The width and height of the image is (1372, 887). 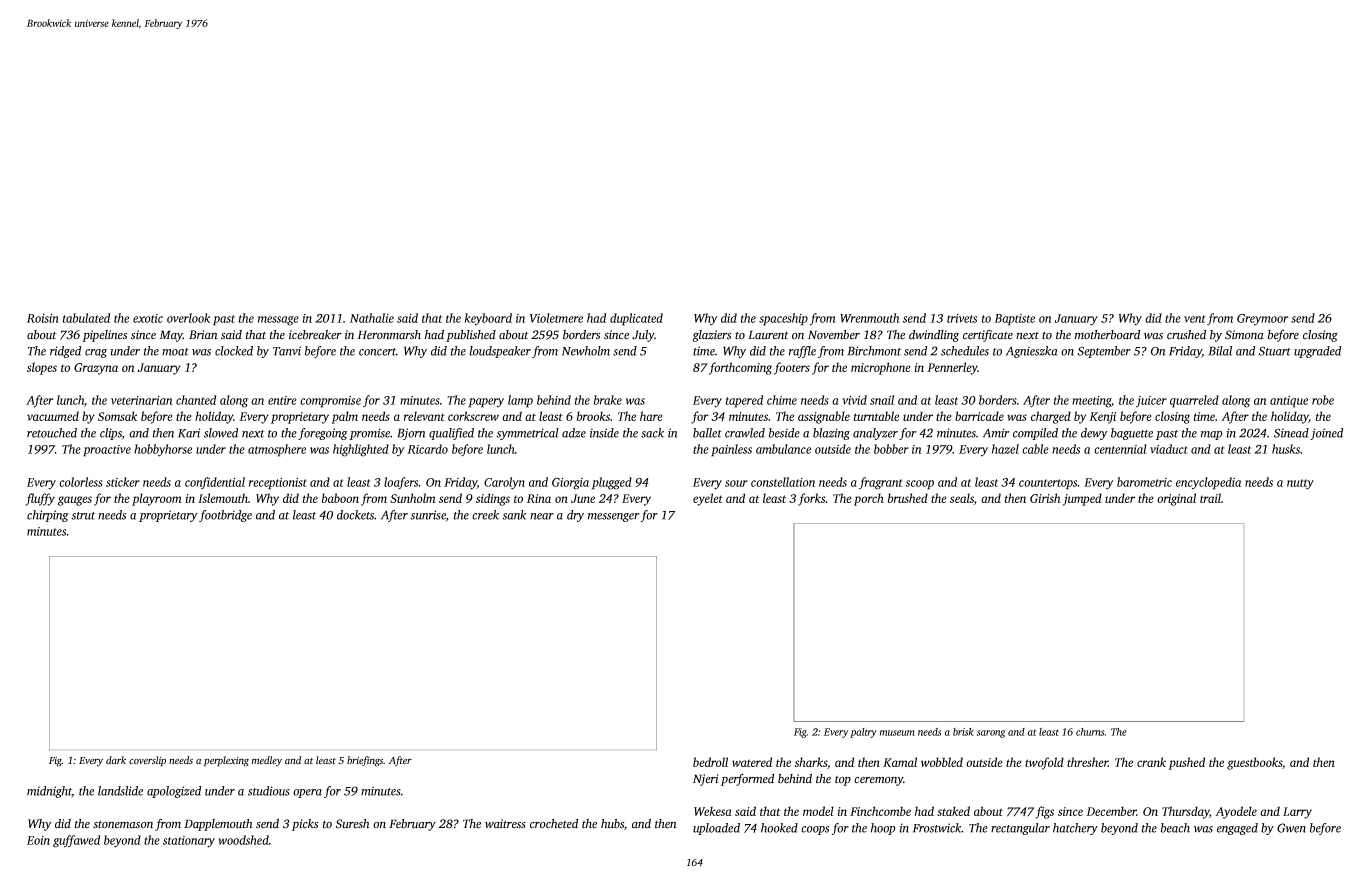 What do you see at coordinates (863, 733) in the image?
I see `paltry` at bounding box center [863, 733].
